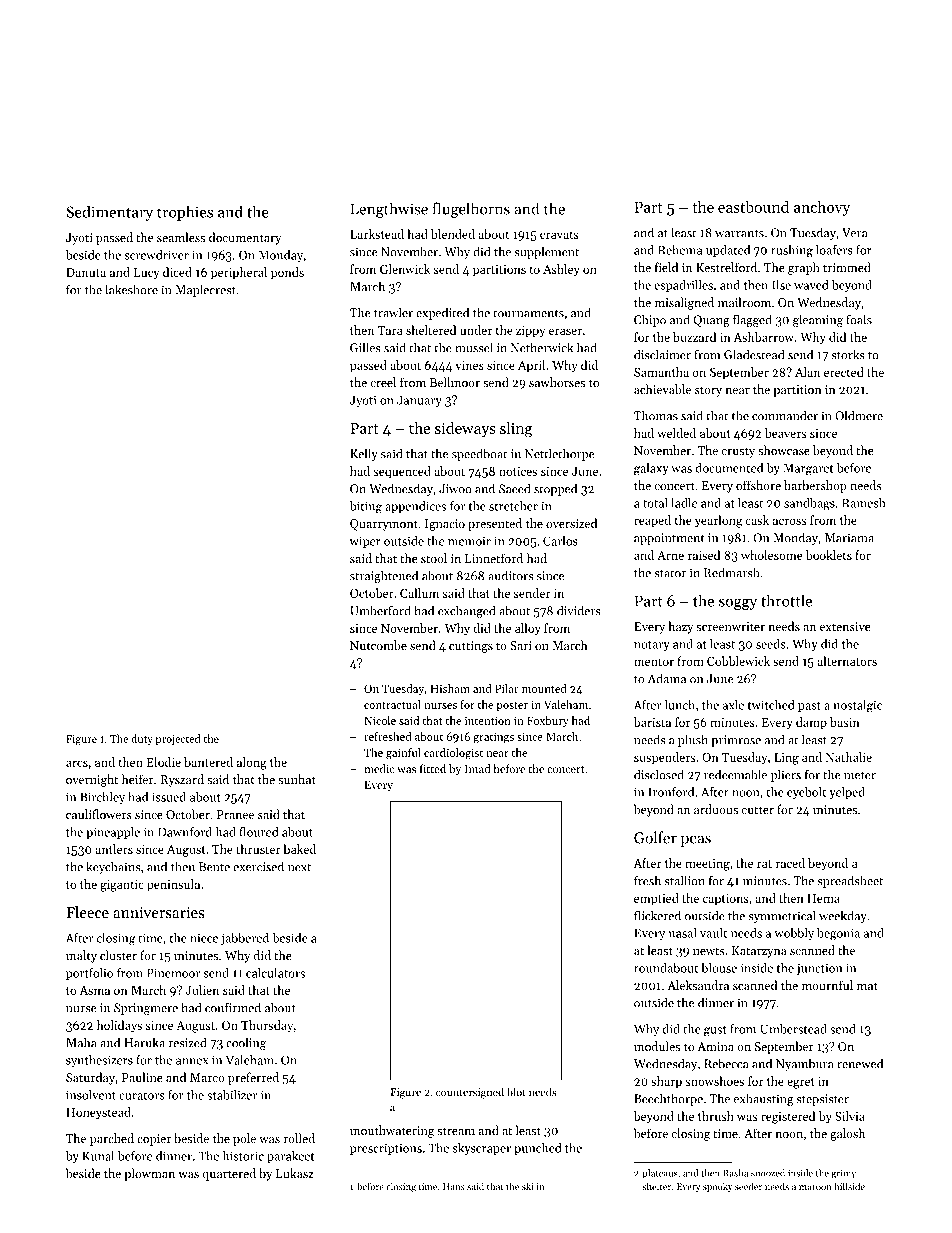 This document has height=1233, width=952. What do you see at coordinates (365, 542) in the document?
I see `wiper` at bounding box center [365, 542].
